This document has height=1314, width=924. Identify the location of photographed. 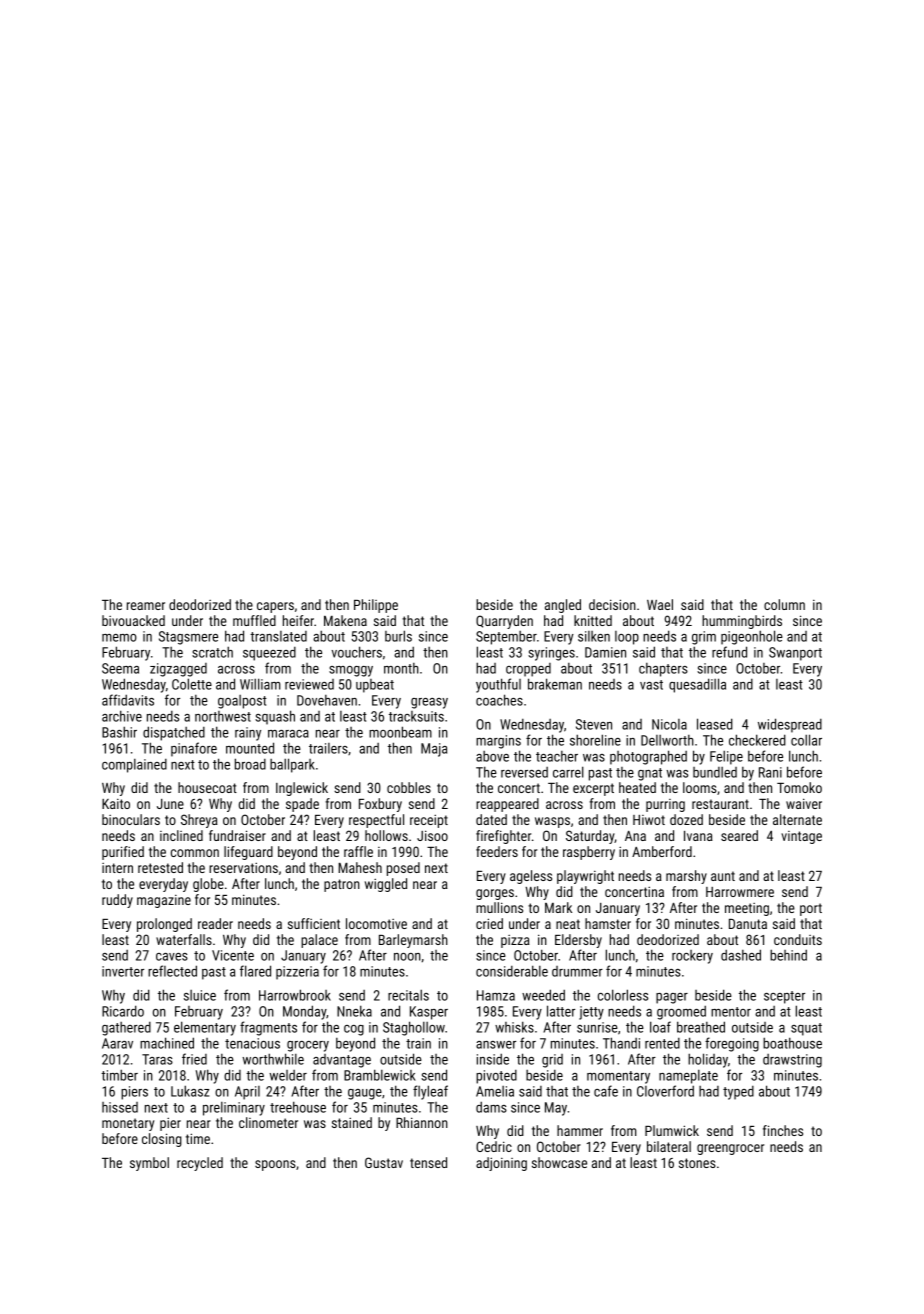
(648, 757).
